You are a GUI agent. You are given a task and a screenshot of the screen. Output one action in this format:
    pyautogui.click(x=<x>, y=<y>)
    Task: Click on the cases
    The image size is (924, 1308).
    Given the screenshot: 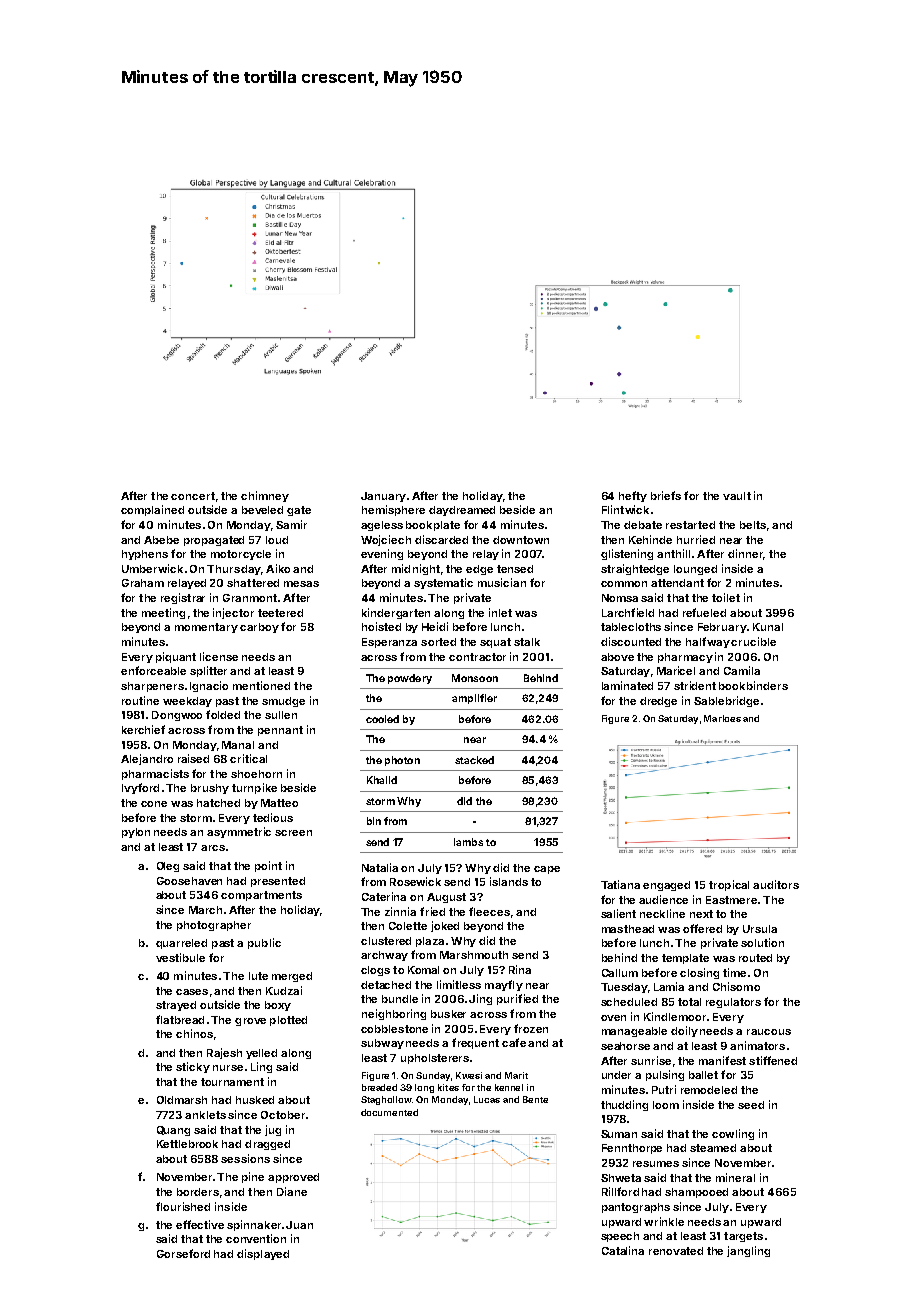 What is the action you would take?
    pyautogui.click(x=192, y=992)
